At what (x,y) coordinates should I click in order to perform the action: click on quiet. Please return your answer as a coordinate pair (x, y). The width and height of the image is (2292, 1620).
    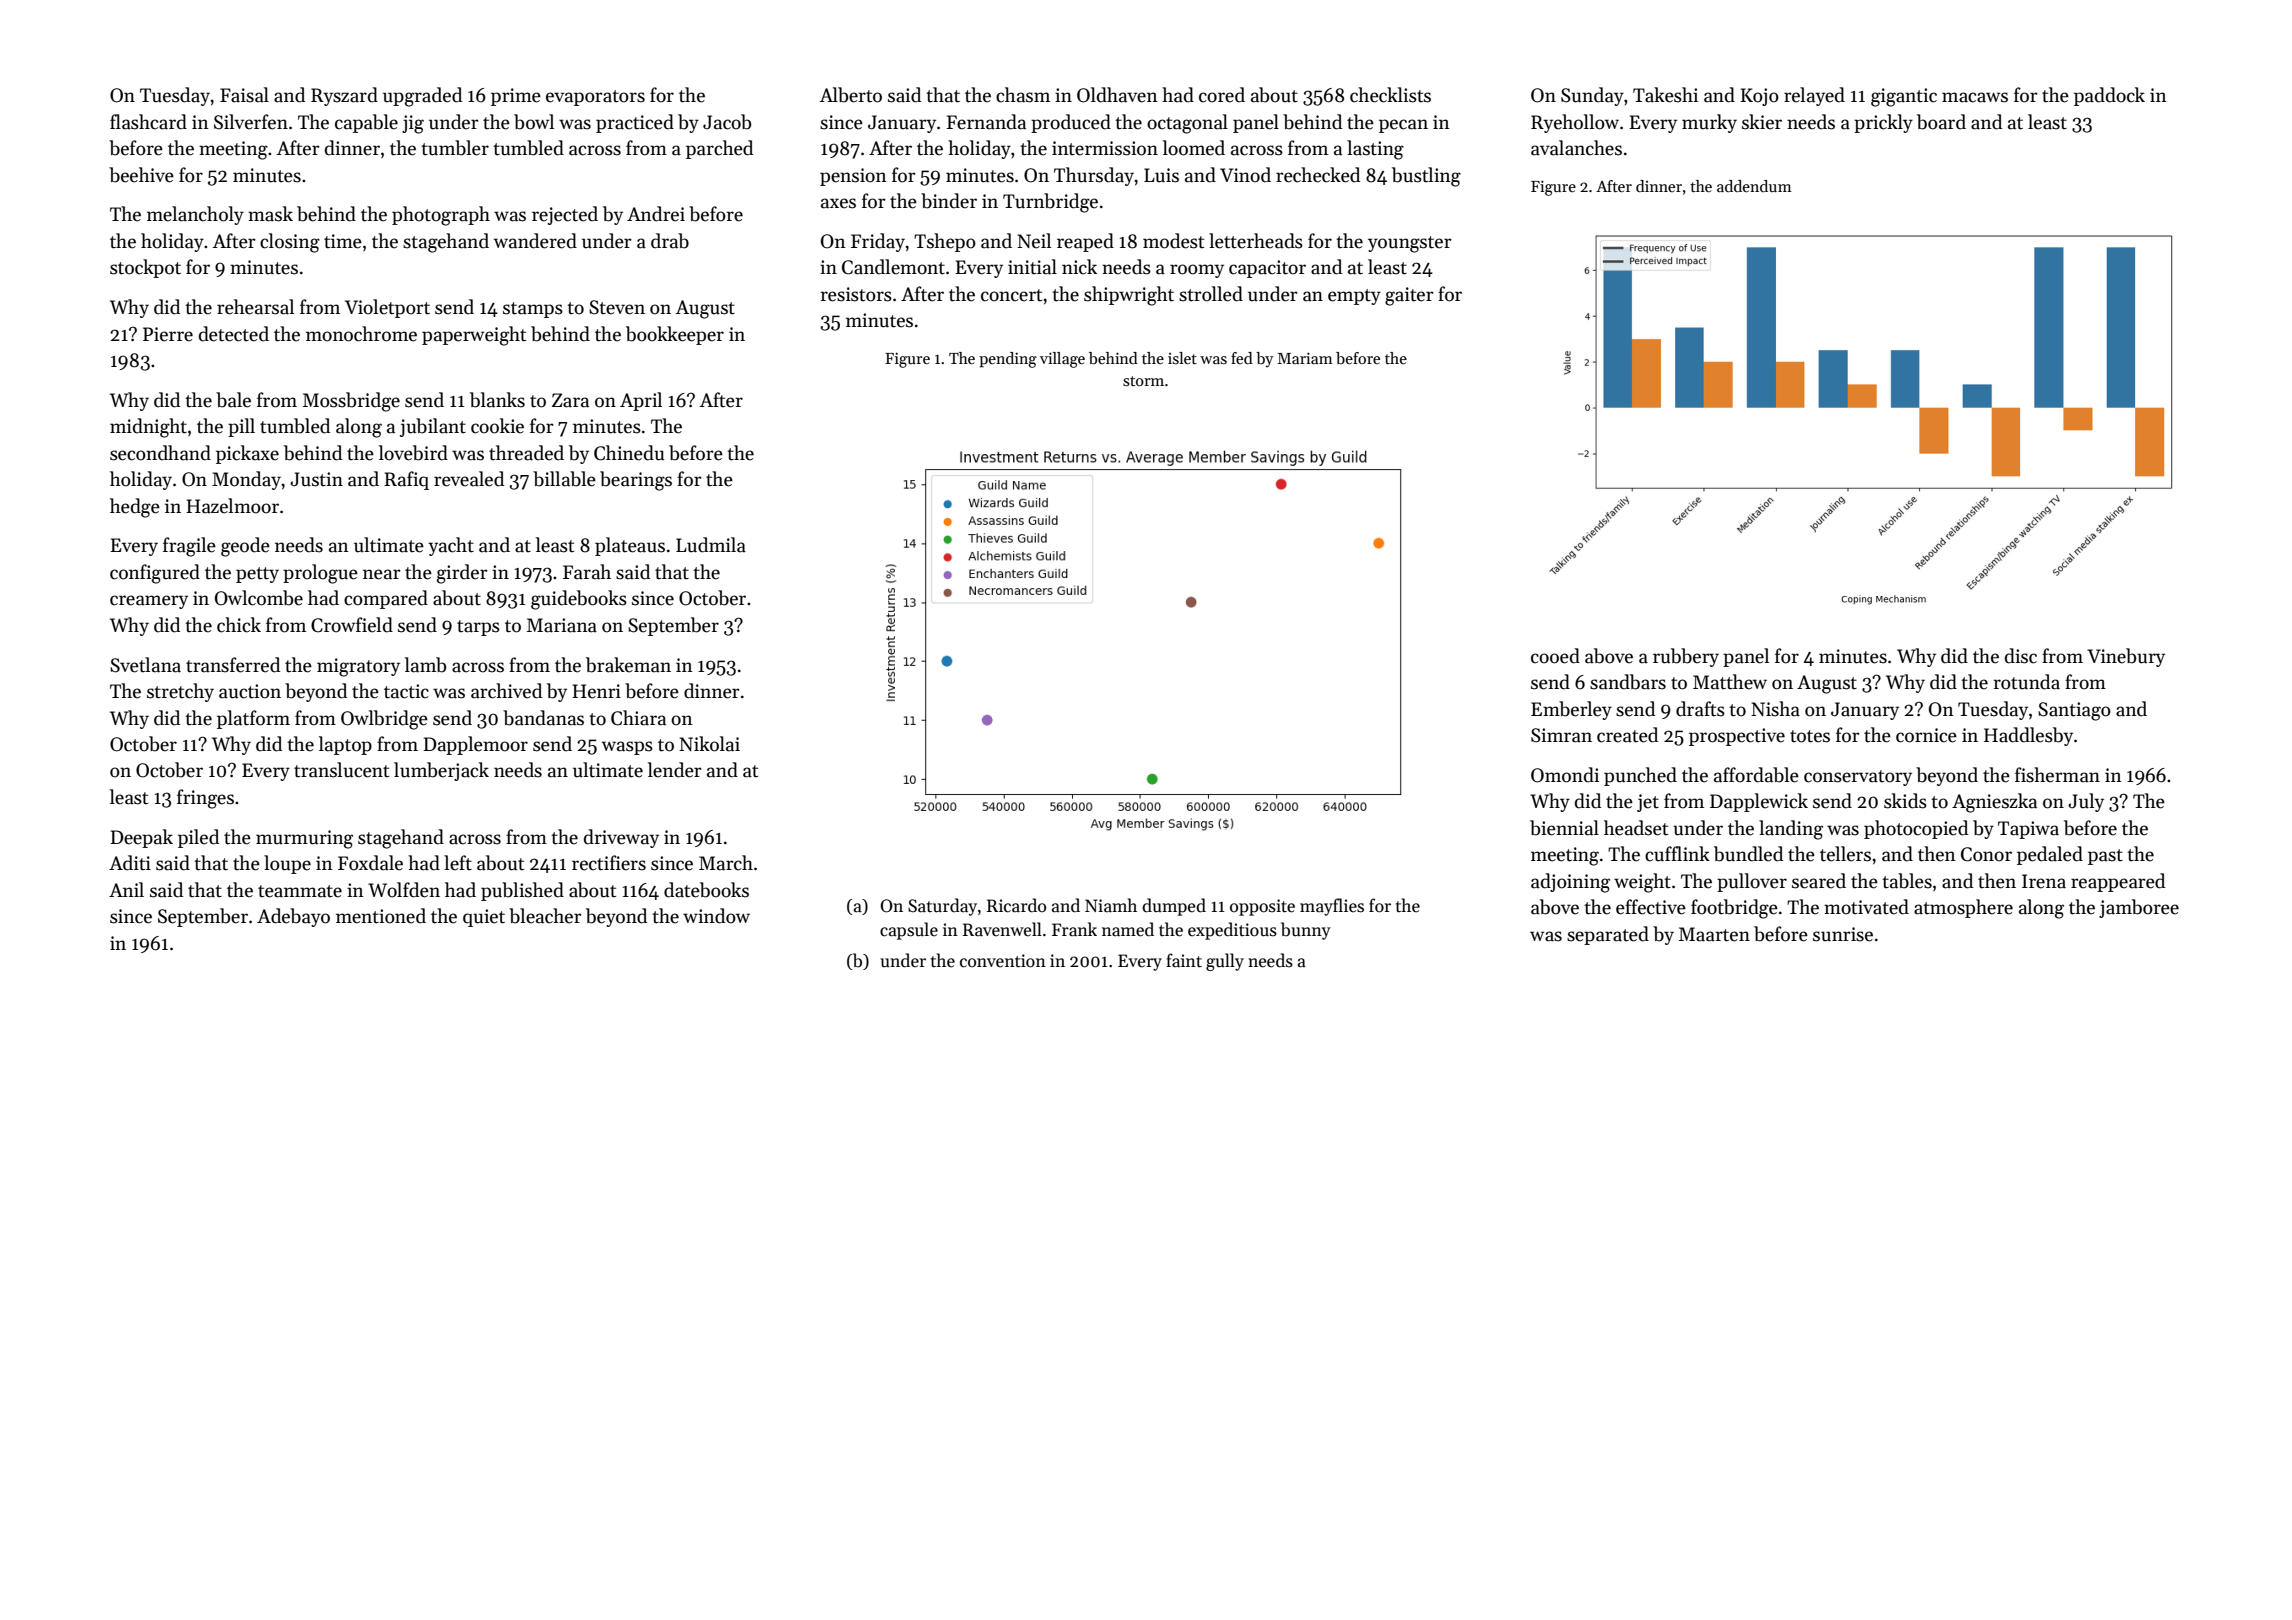
    Looking at the image, I should click on (484, 918).
